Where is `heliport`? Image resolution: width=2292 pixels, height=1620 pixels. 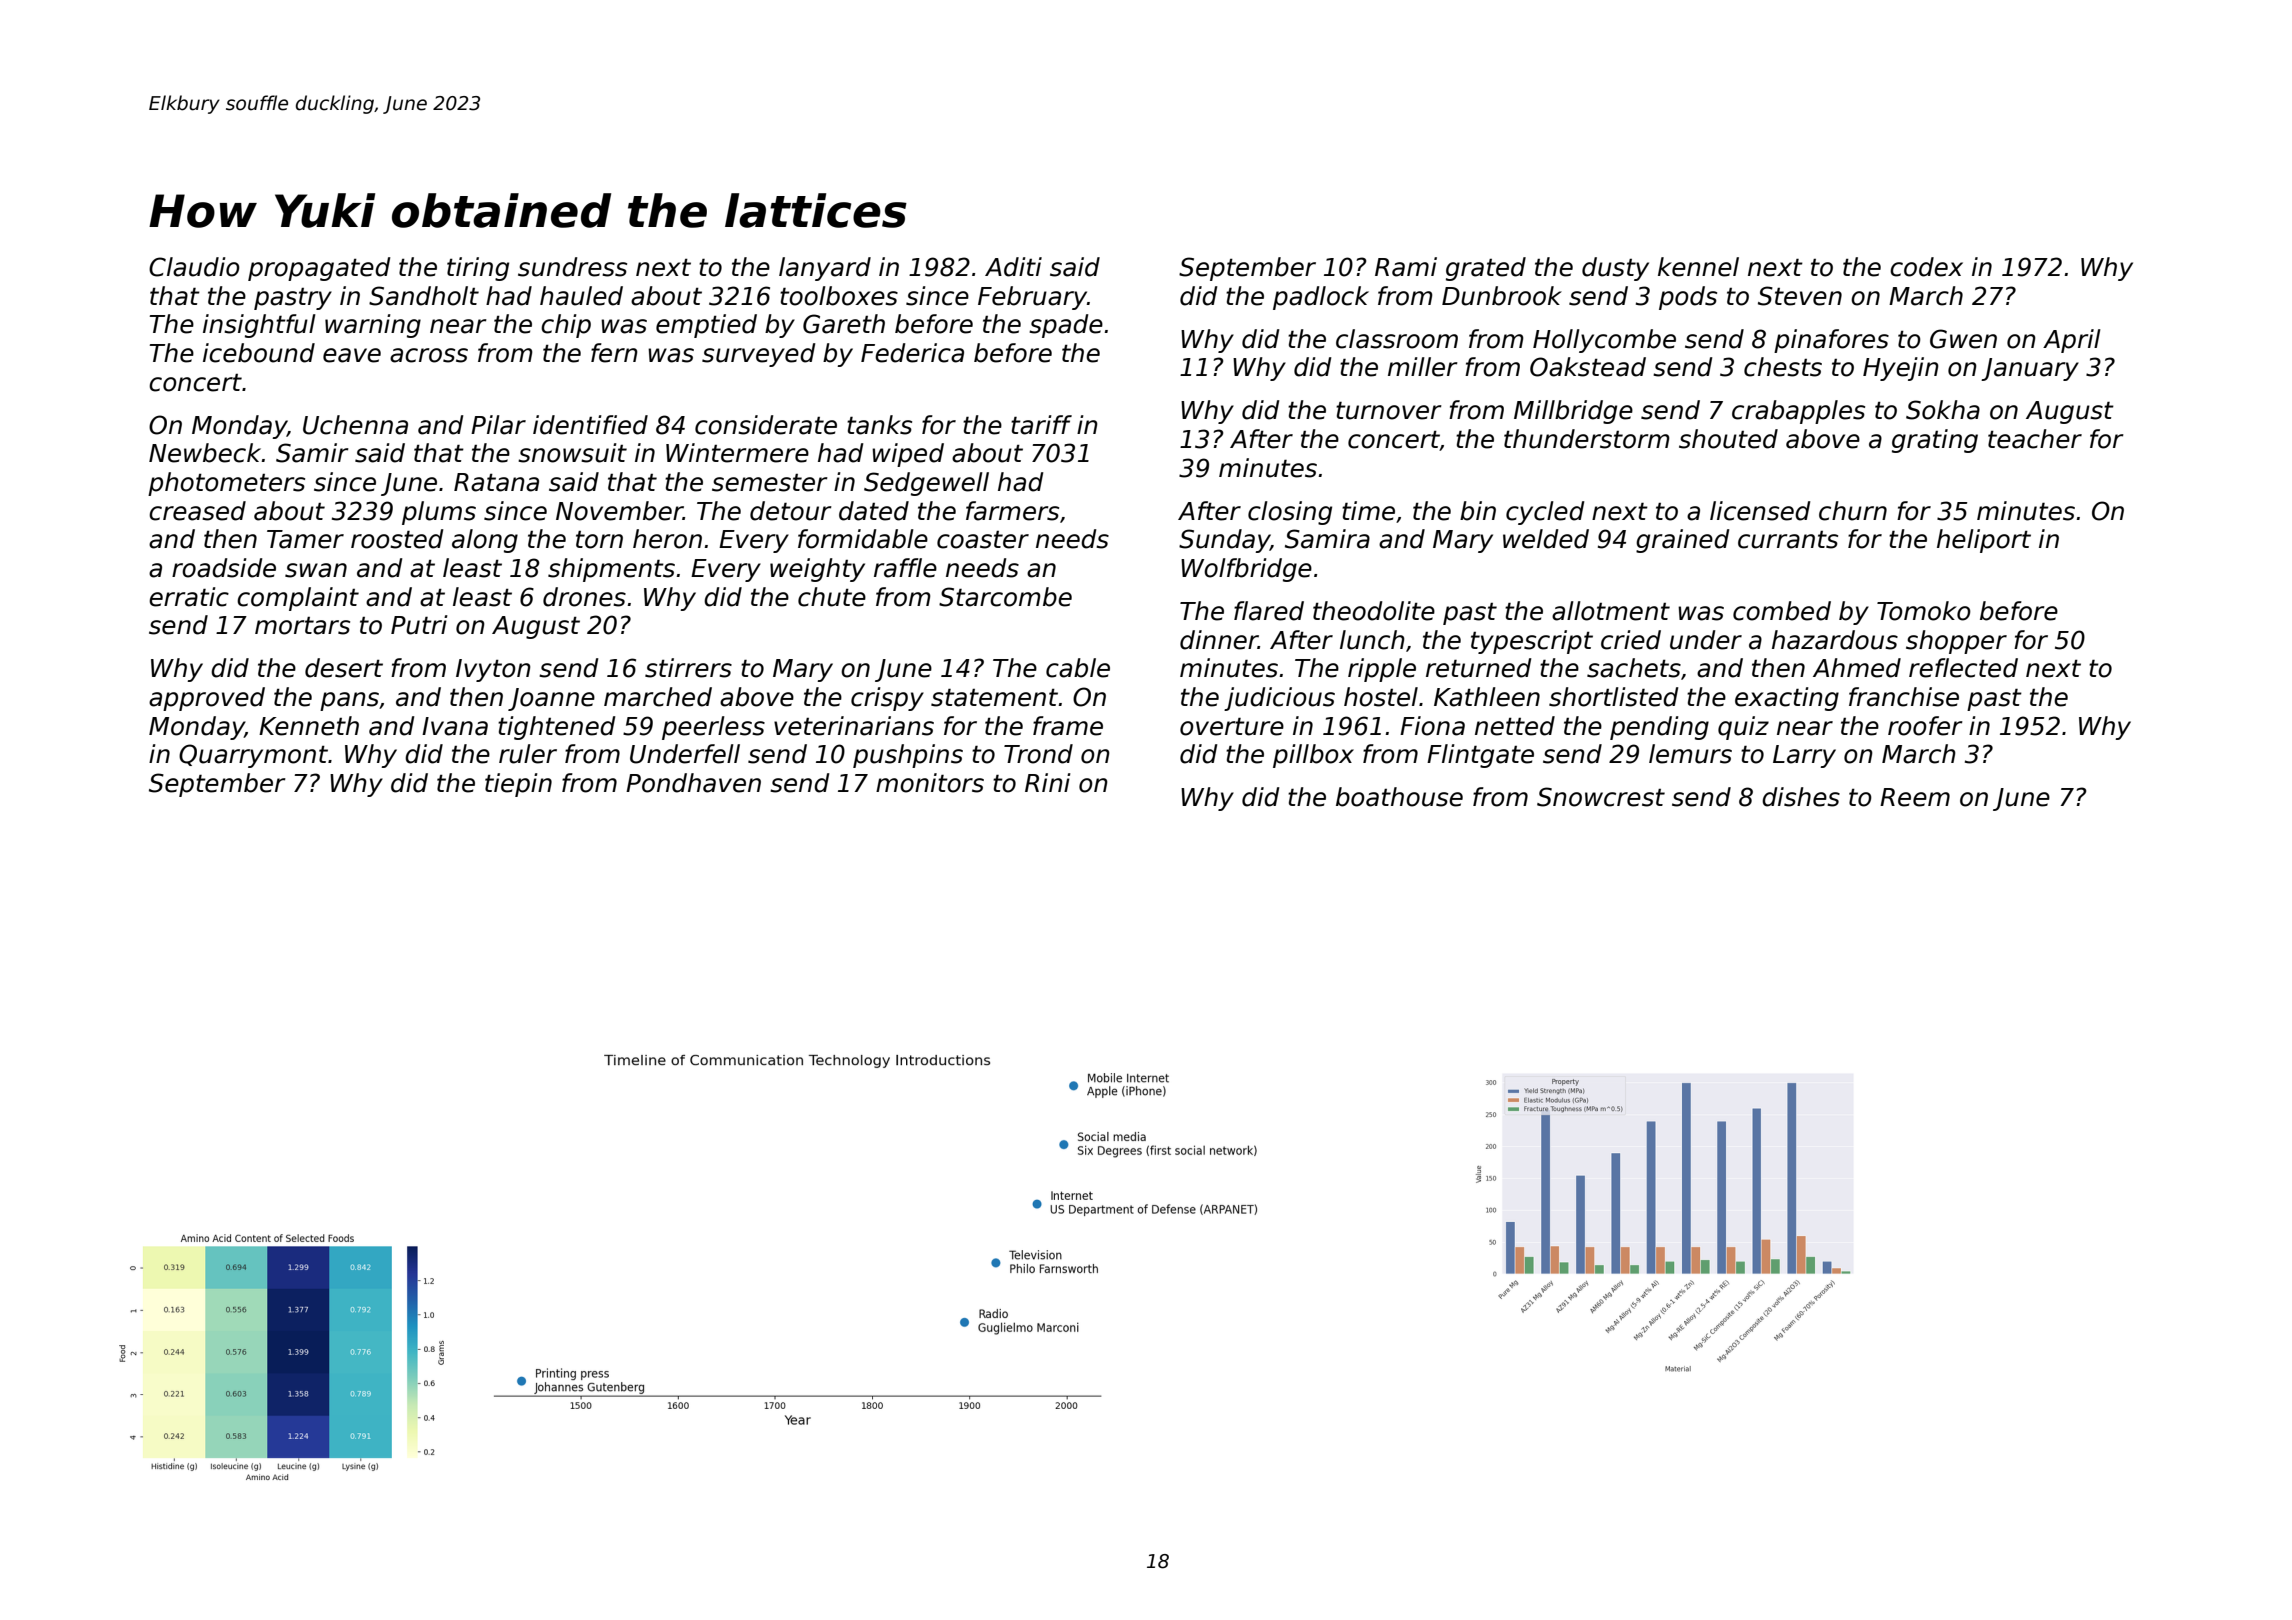 heliport is located at coordinates (1984, 541).
